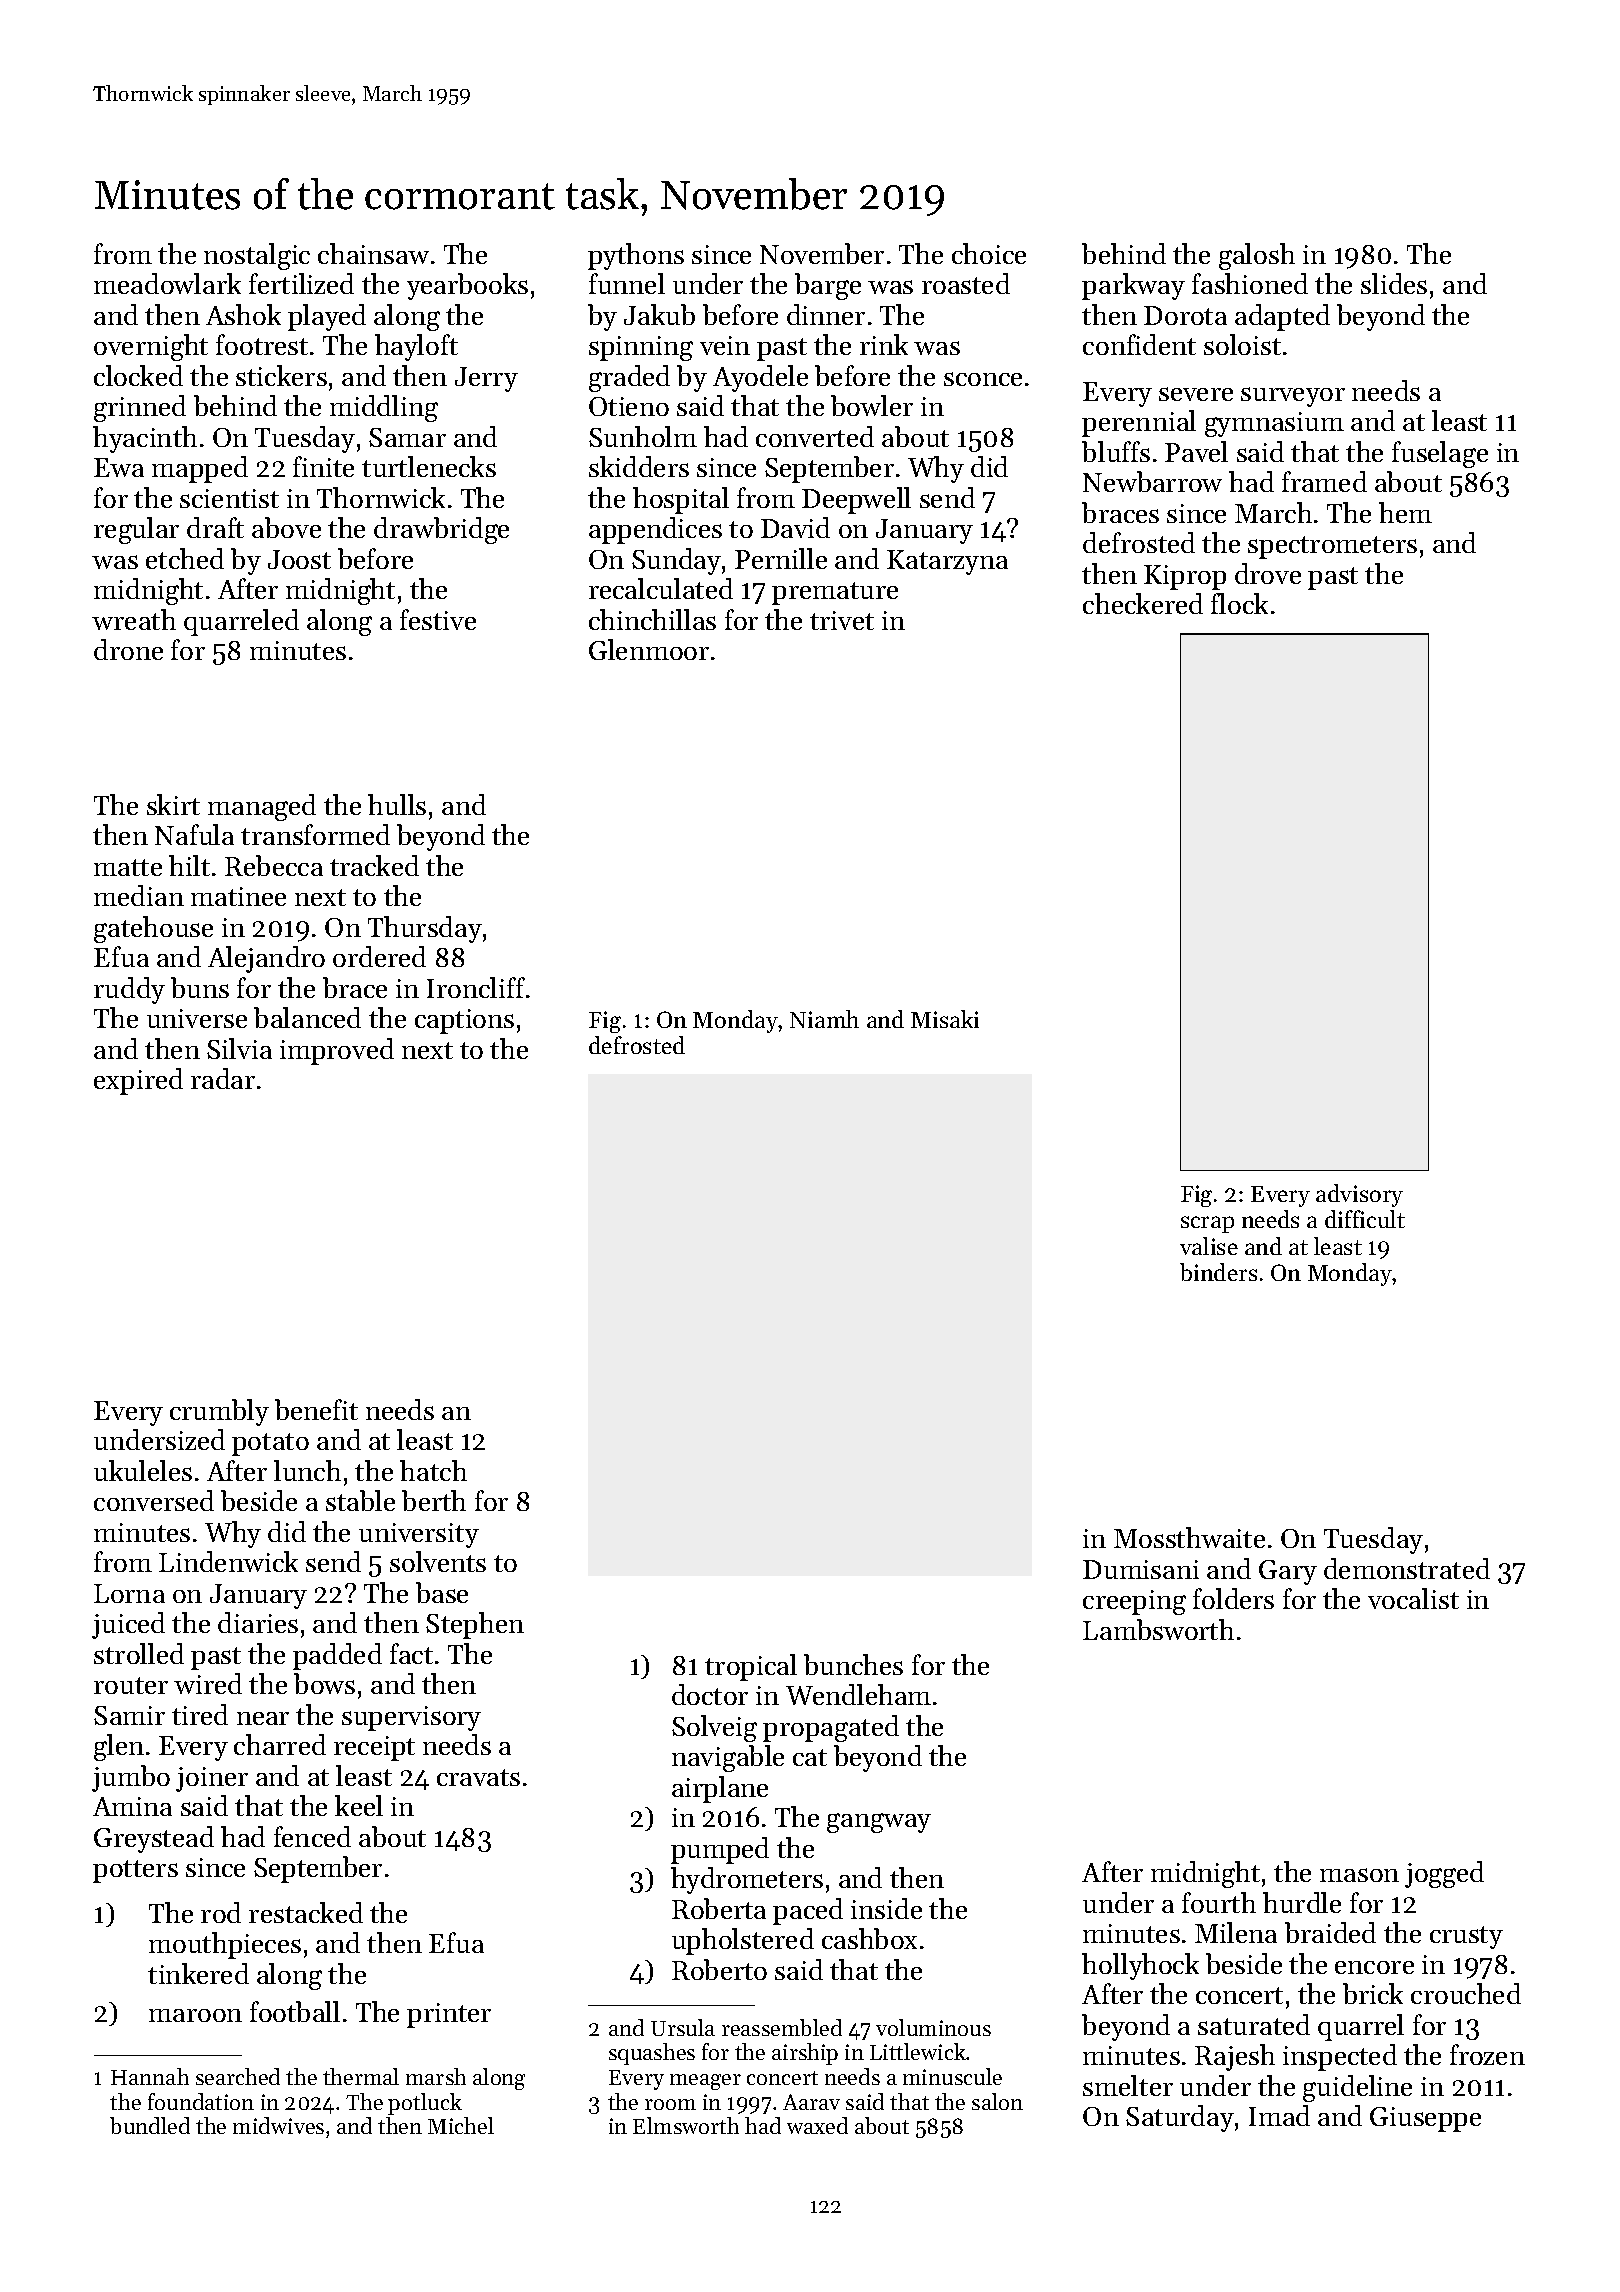 This image has width=1620, height=2292. What do you see at coordinates (278, 2125) in the image?
I see `midwives` at bounding box center [278, 2125].
